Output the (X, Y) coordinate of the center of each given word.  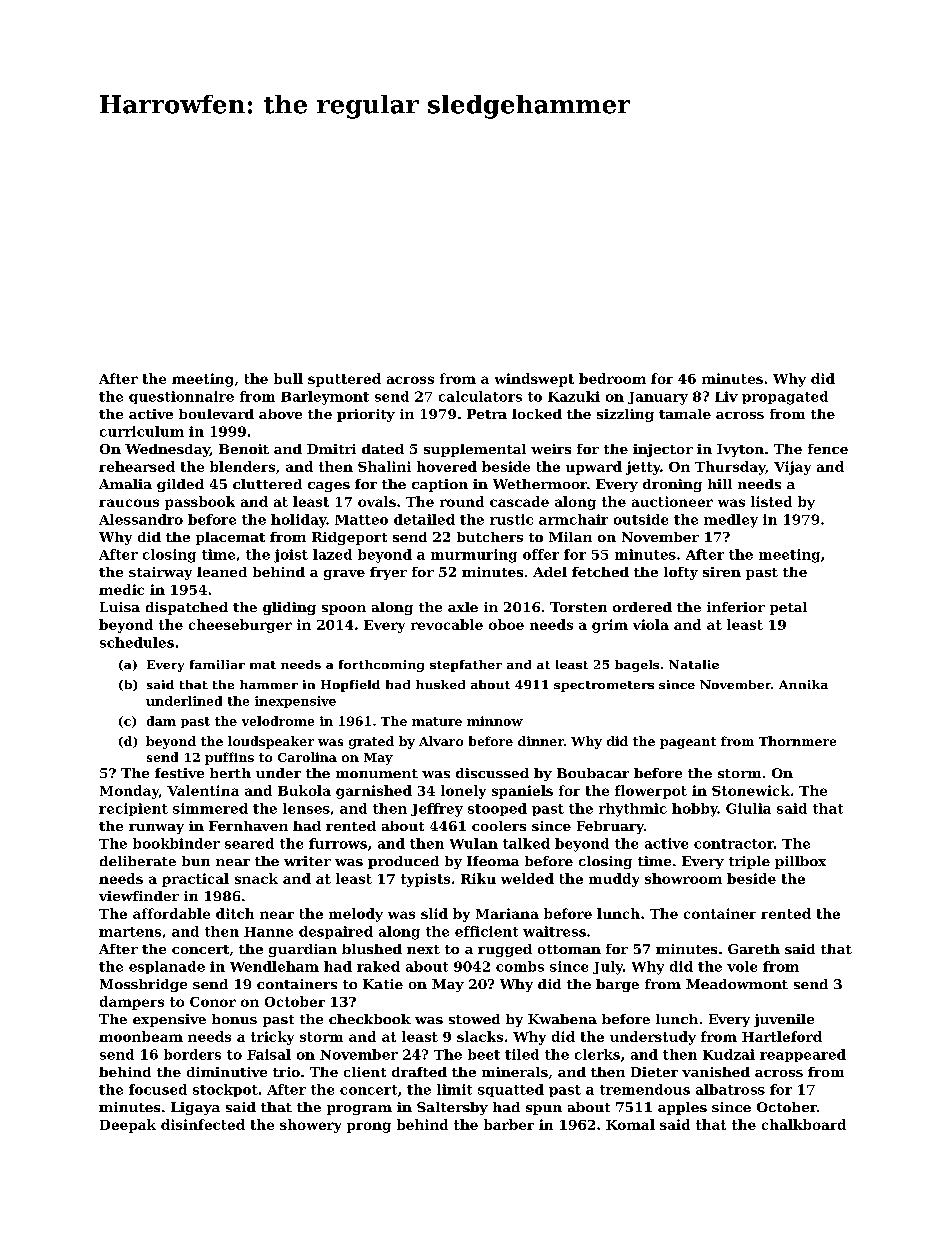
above (280, 414)
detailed (424, 519)
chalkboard (804, 1124)
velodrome (278, 721)
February (610, 827)
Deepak (128, 1126)
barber (509, 1124)
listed (771, 501)
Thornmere (797, 741)
